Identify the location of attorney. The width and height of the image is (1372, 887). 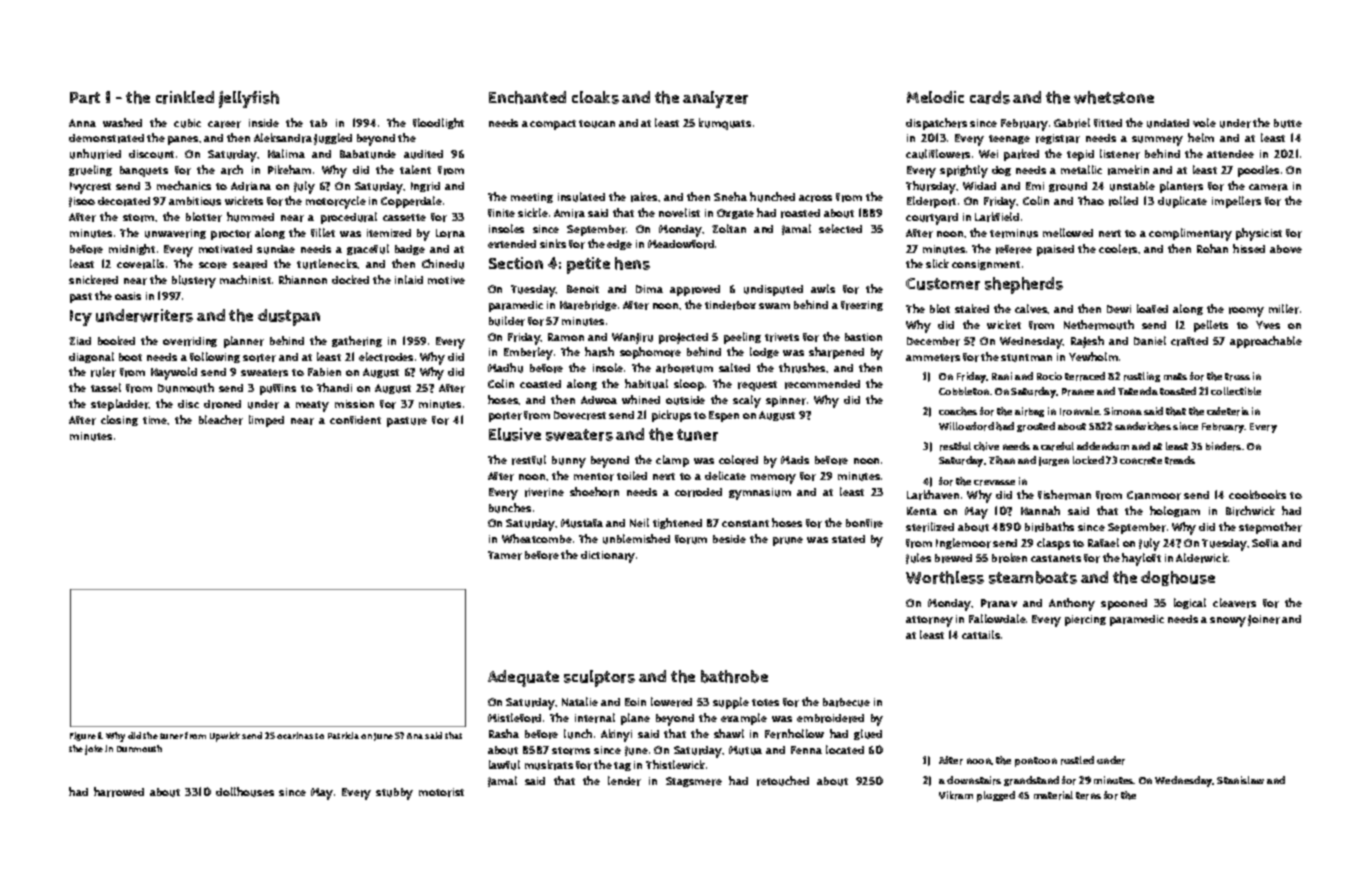
(929, 621).
